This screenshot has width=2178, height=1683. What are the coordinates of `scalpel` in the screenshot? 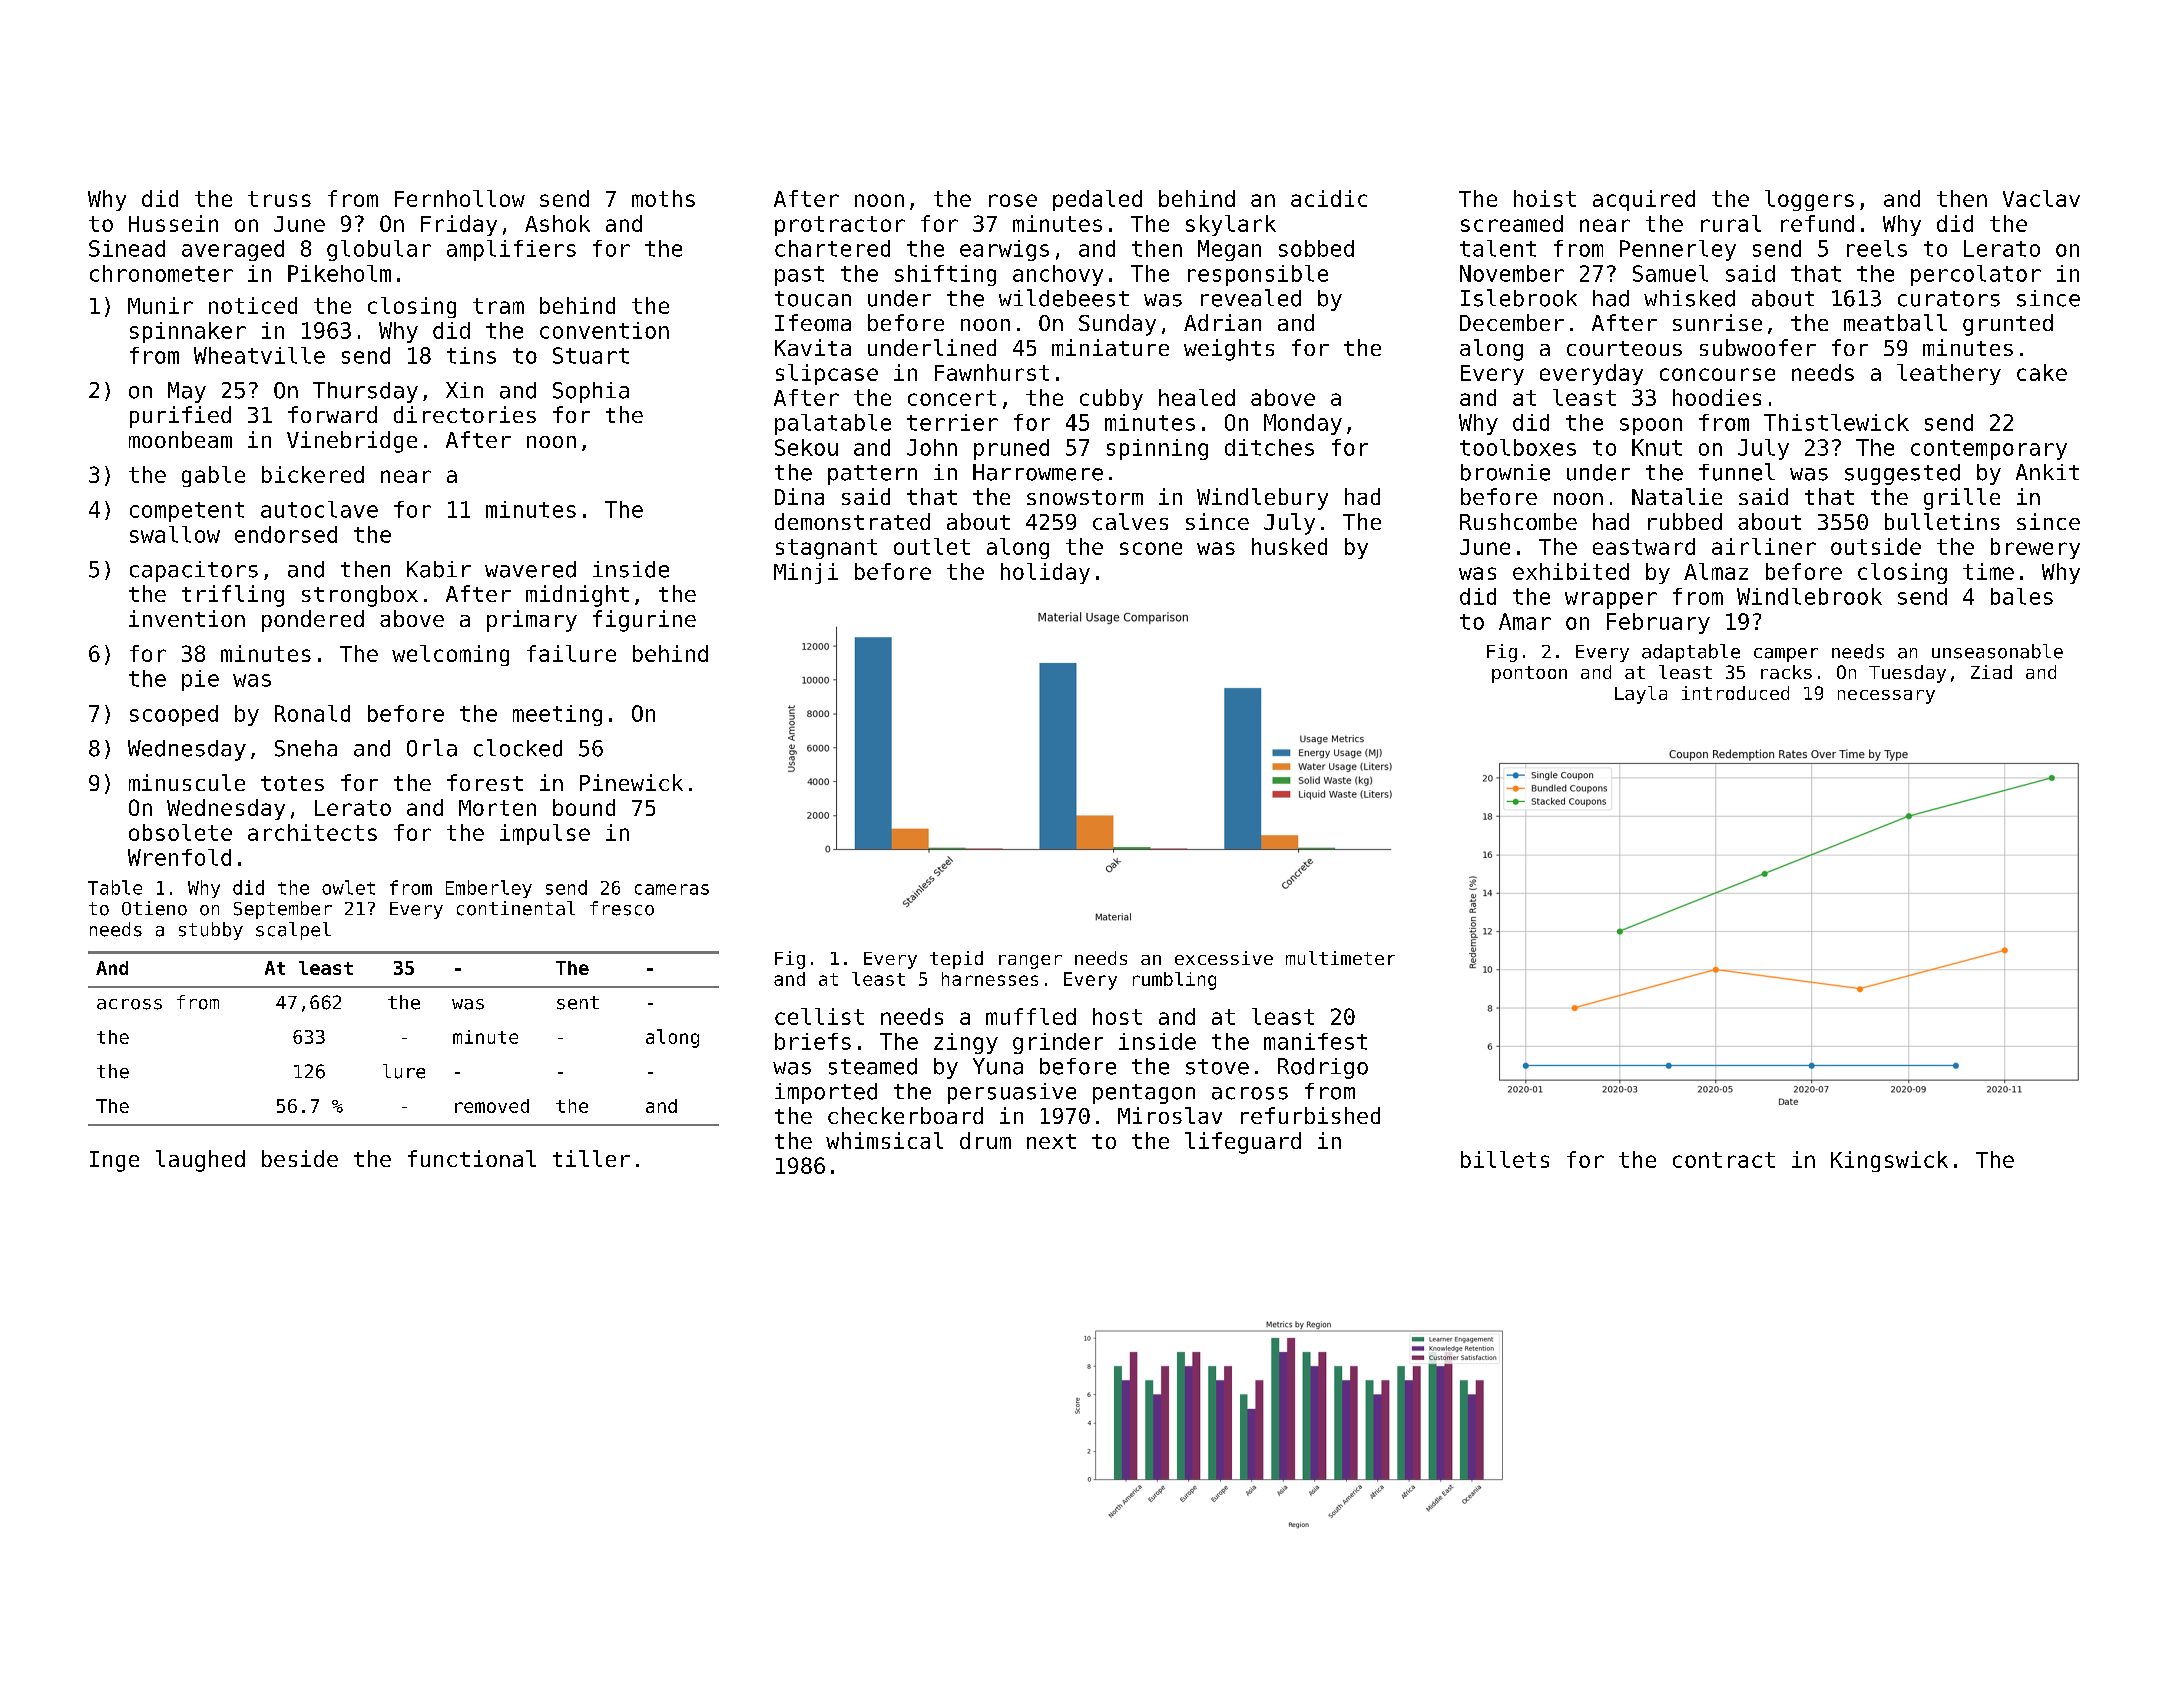 It's located at (293, 931).
